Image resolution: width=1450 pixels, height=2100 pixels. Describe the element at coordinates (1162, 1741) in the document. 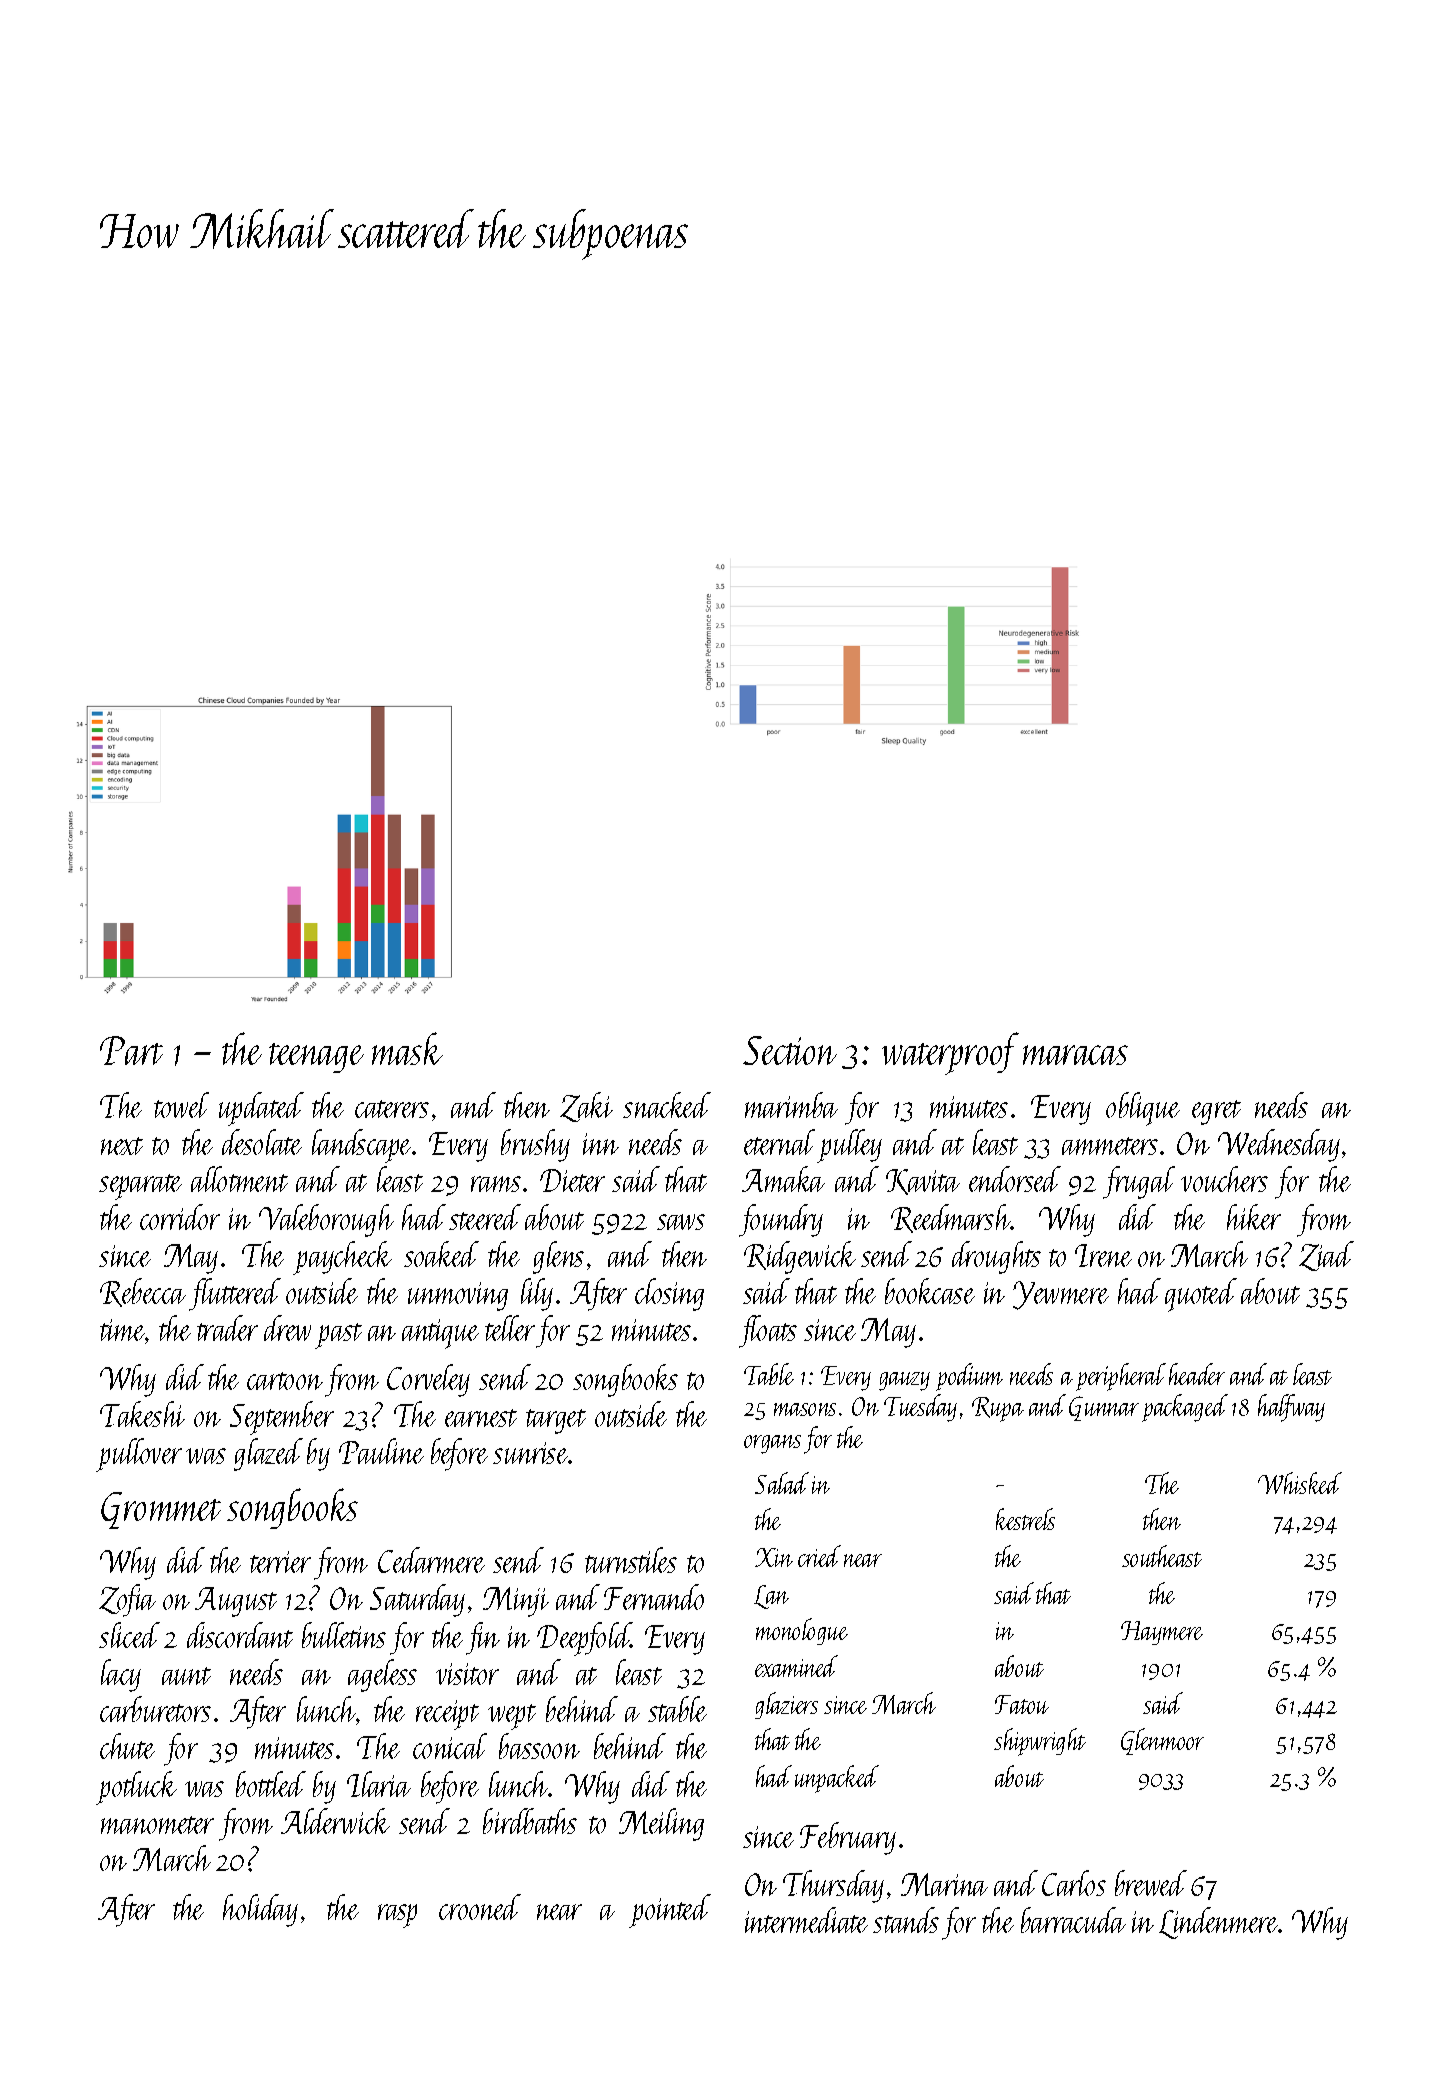

I see `Glenmoor` at that location.
